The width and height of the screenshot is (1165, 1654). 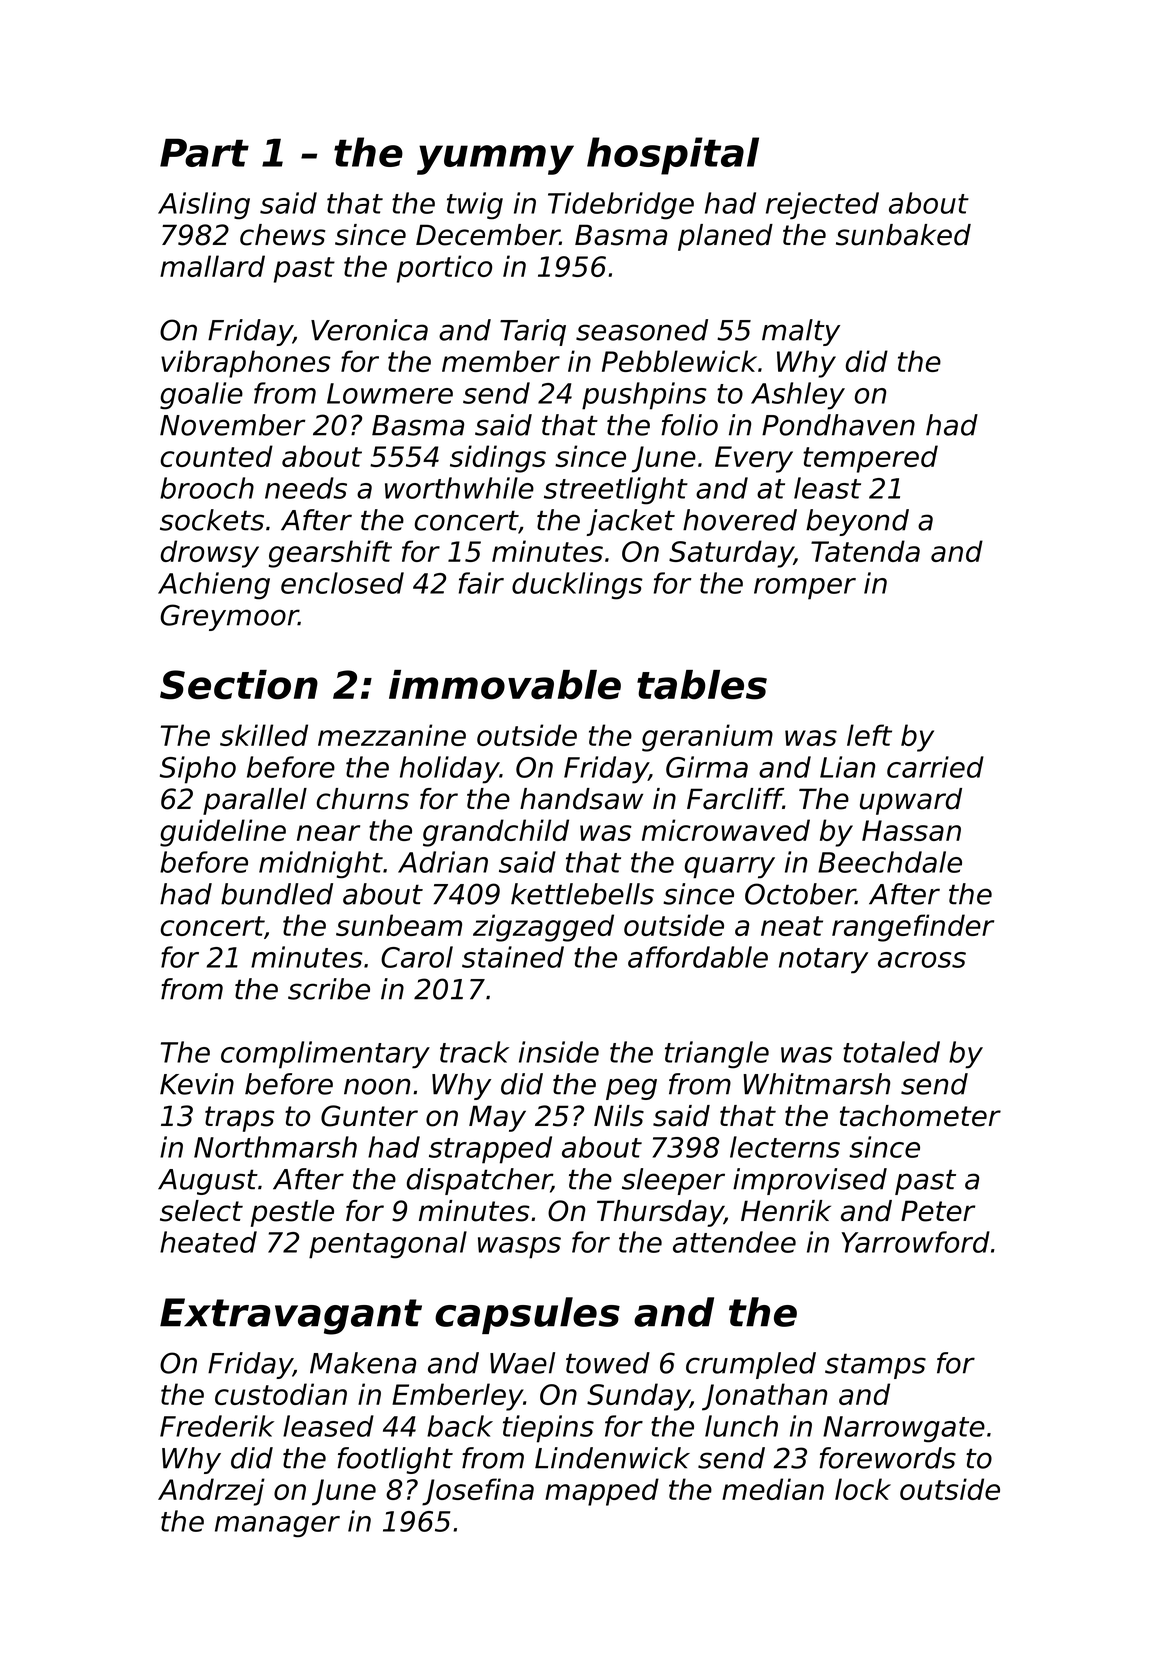 What do you see at coordinates (475, 206) in the screenshot?
I see `twig` at bounding box center [475, 206].
